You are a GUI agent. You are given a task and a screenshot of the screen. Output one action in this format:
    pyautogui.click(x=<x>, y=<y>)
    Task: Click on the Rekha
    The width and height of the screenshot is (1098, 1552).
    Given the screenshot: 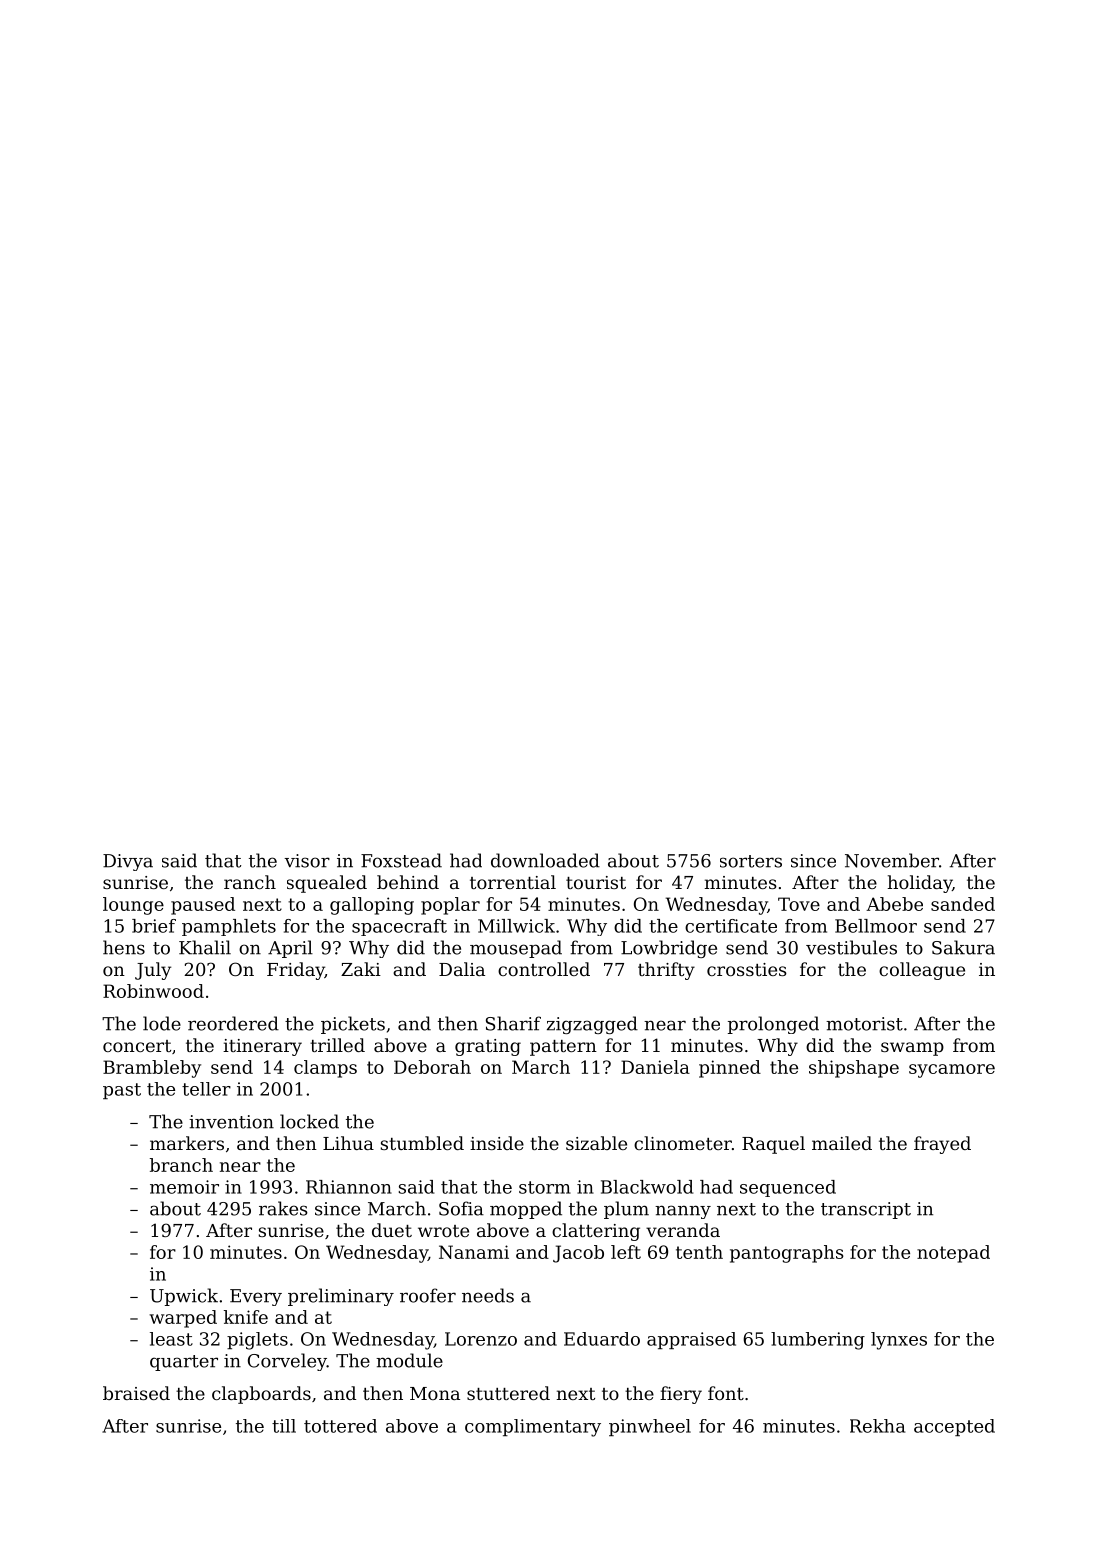 What is the action you would take?
    pyautogui.click(x=877, y=1426)
